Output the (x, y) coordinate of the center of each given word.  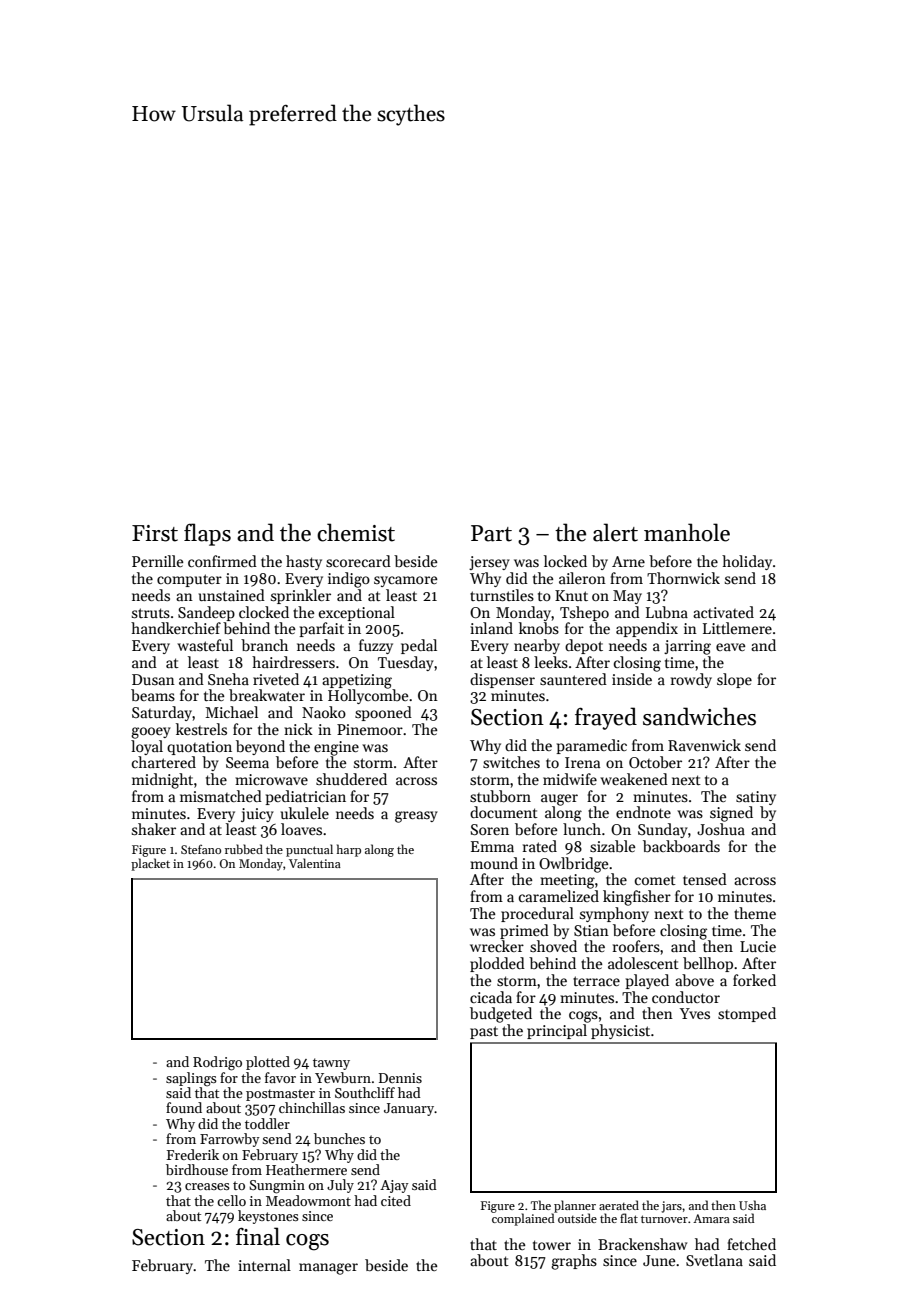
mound (494, 863)
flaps (207, 534)
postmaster (280, 1095)
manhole (687, 532)
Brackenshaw (642, 1244)
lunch (582, 829)
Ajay (394, 1186)
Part (491, 533)
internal (264, 1265)
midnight (162, 781)
